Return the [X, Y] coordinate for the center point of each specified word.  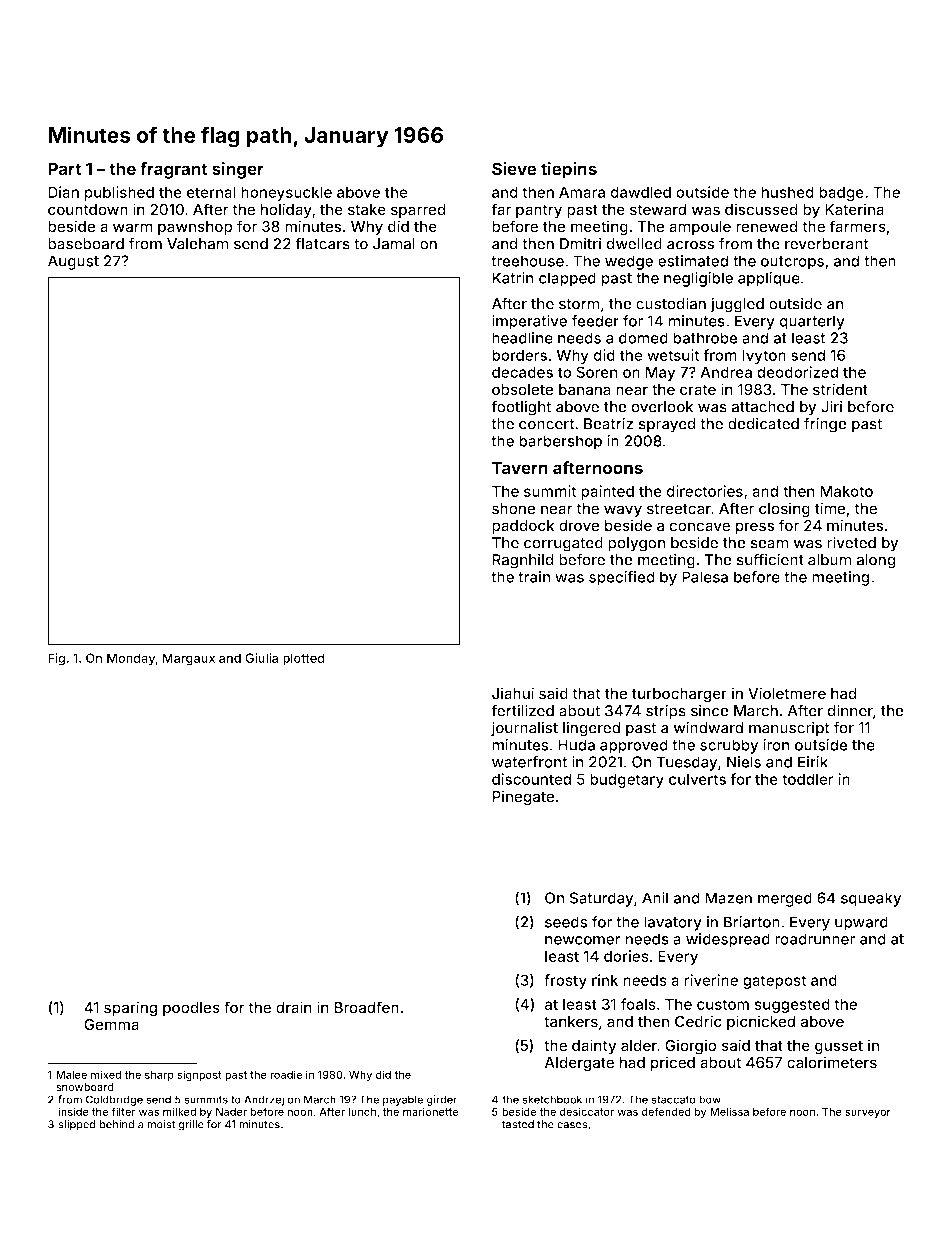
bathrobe [705, 338]
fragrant [173, 170]
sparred [418, 211]
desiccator [586, 1111]
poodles [191, 1009]
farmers [857, 226]
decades [522, 372]
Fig [56, 659]
